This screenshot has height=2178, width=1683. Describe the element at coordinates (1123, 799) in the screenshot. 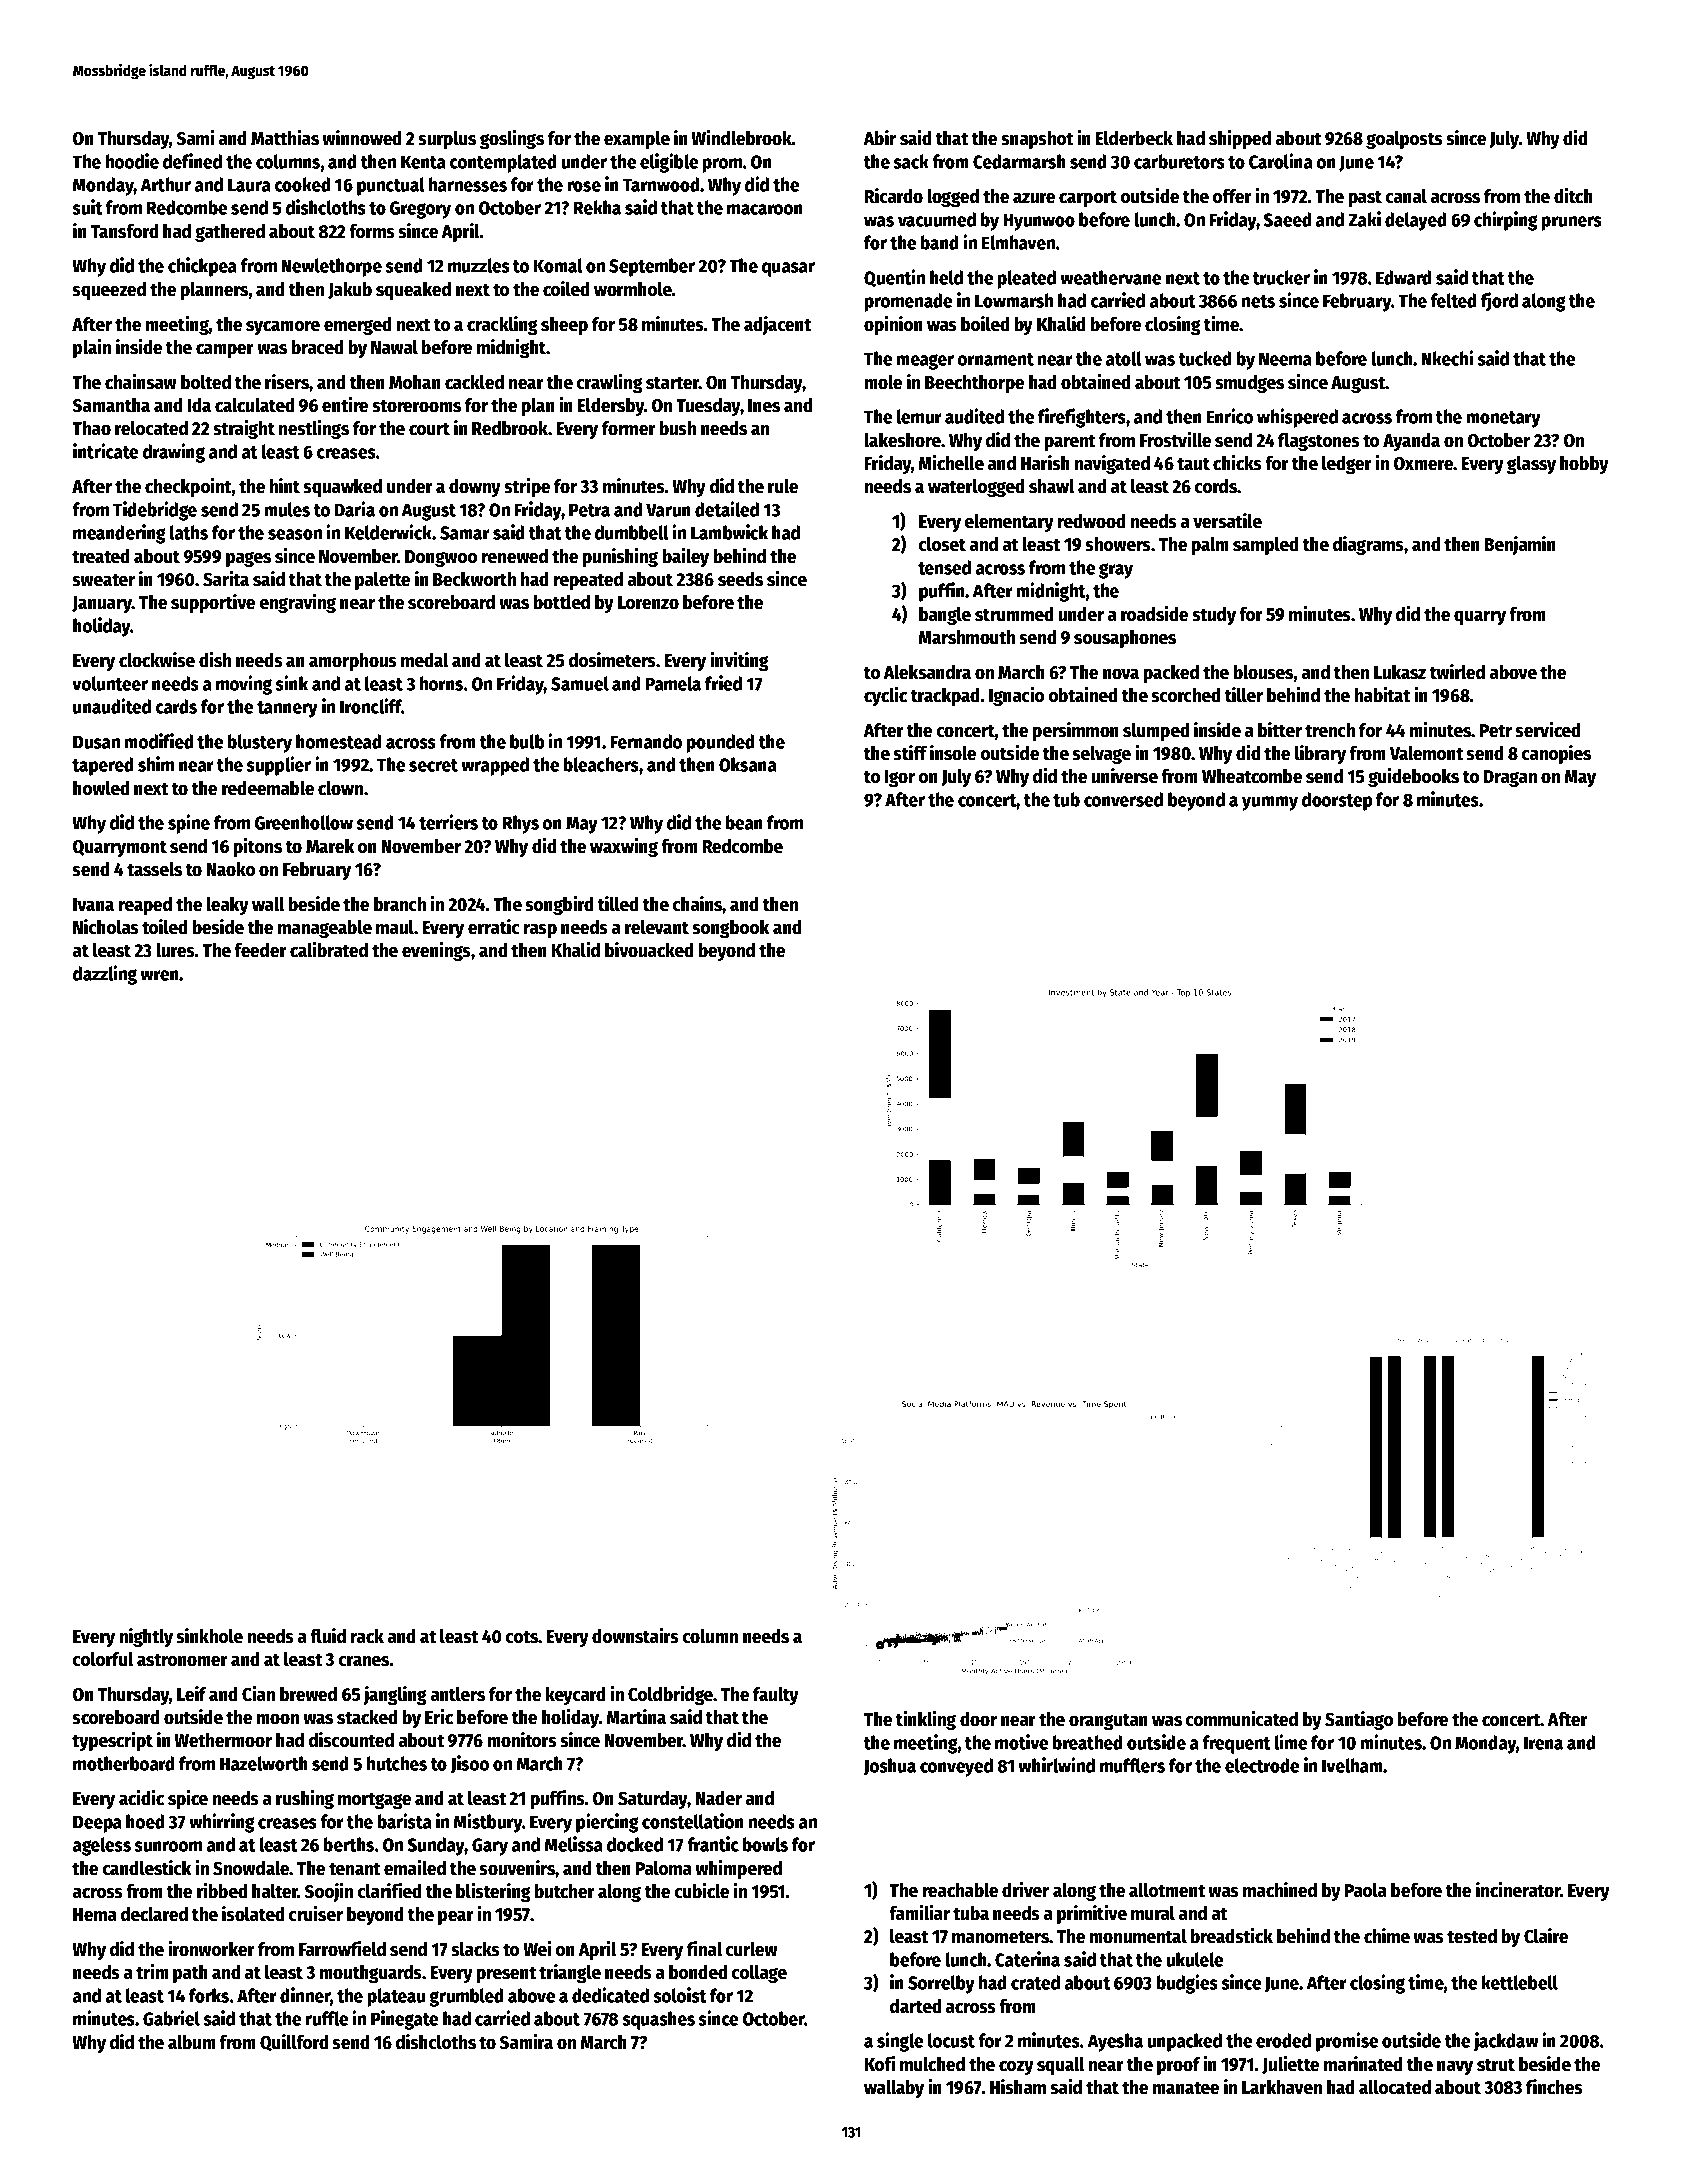

I see `conversed` at that location.
